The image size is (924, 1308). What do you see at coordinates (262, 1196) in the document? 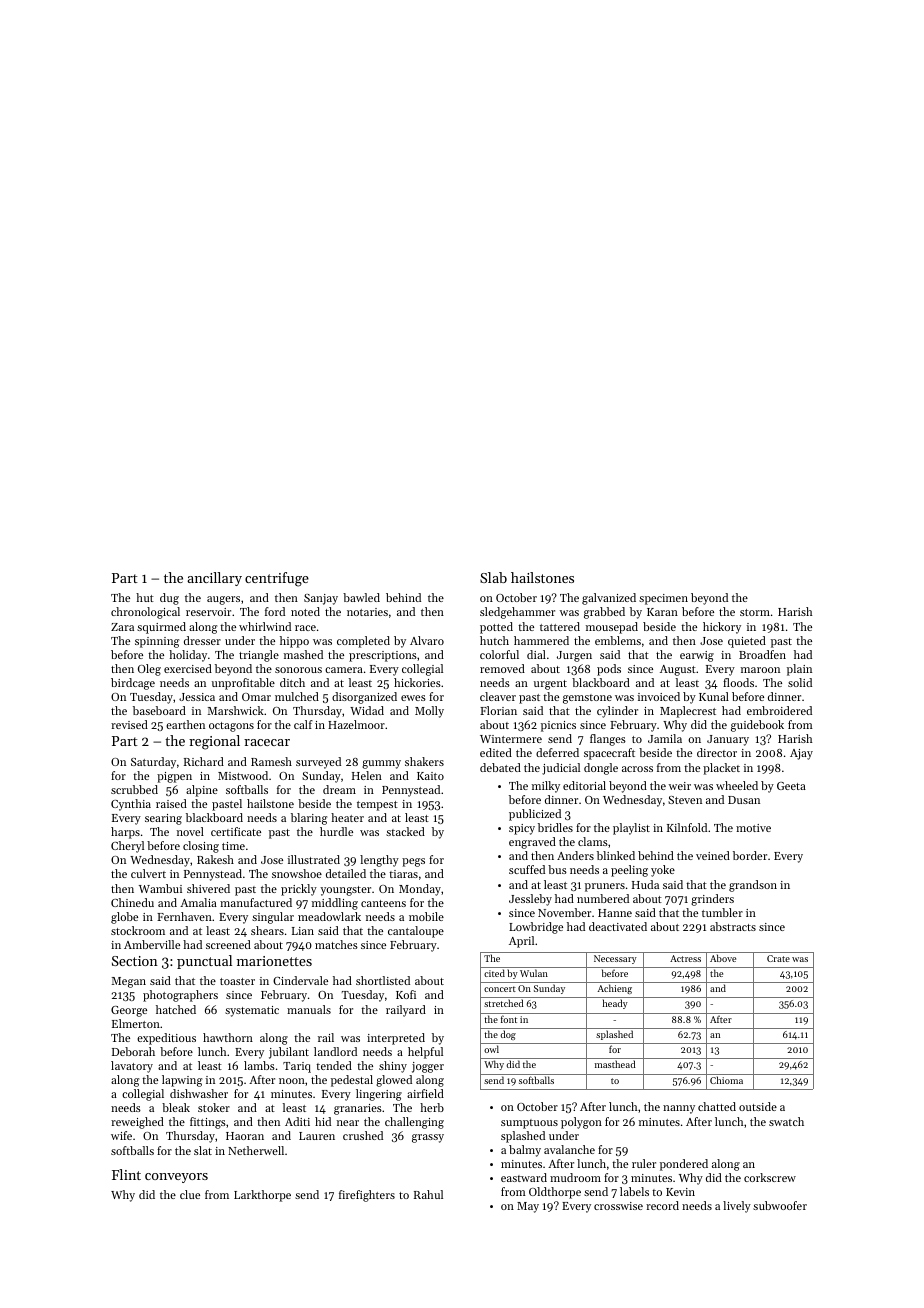
I see `Larkthorpe` at bounding box center [262, 1196].
